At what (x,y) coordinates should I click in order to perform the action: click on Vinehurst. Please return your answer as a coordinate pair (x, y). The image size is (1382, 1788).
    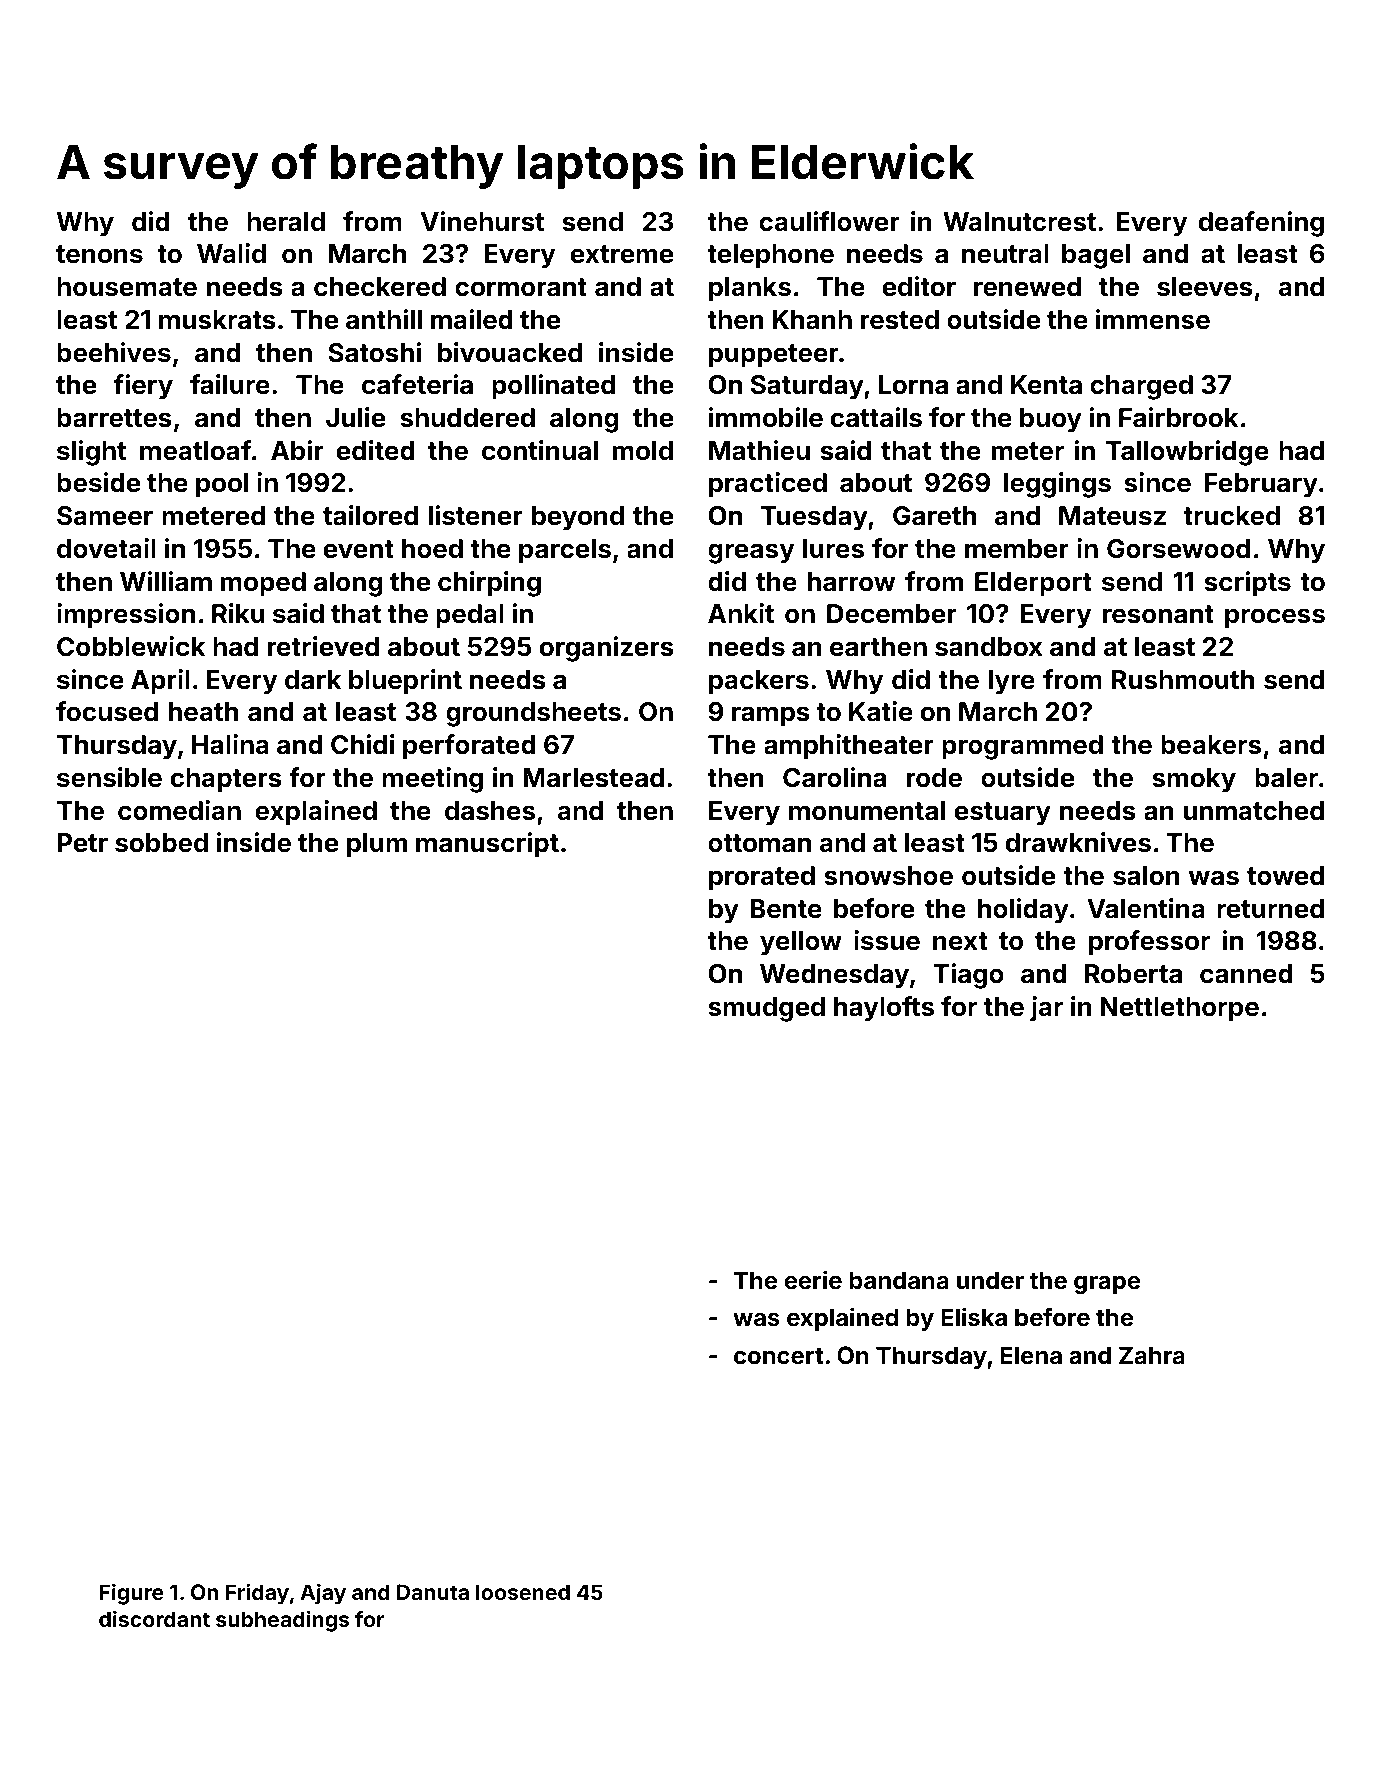
    Looking at the image, I should click on (482, 221).
